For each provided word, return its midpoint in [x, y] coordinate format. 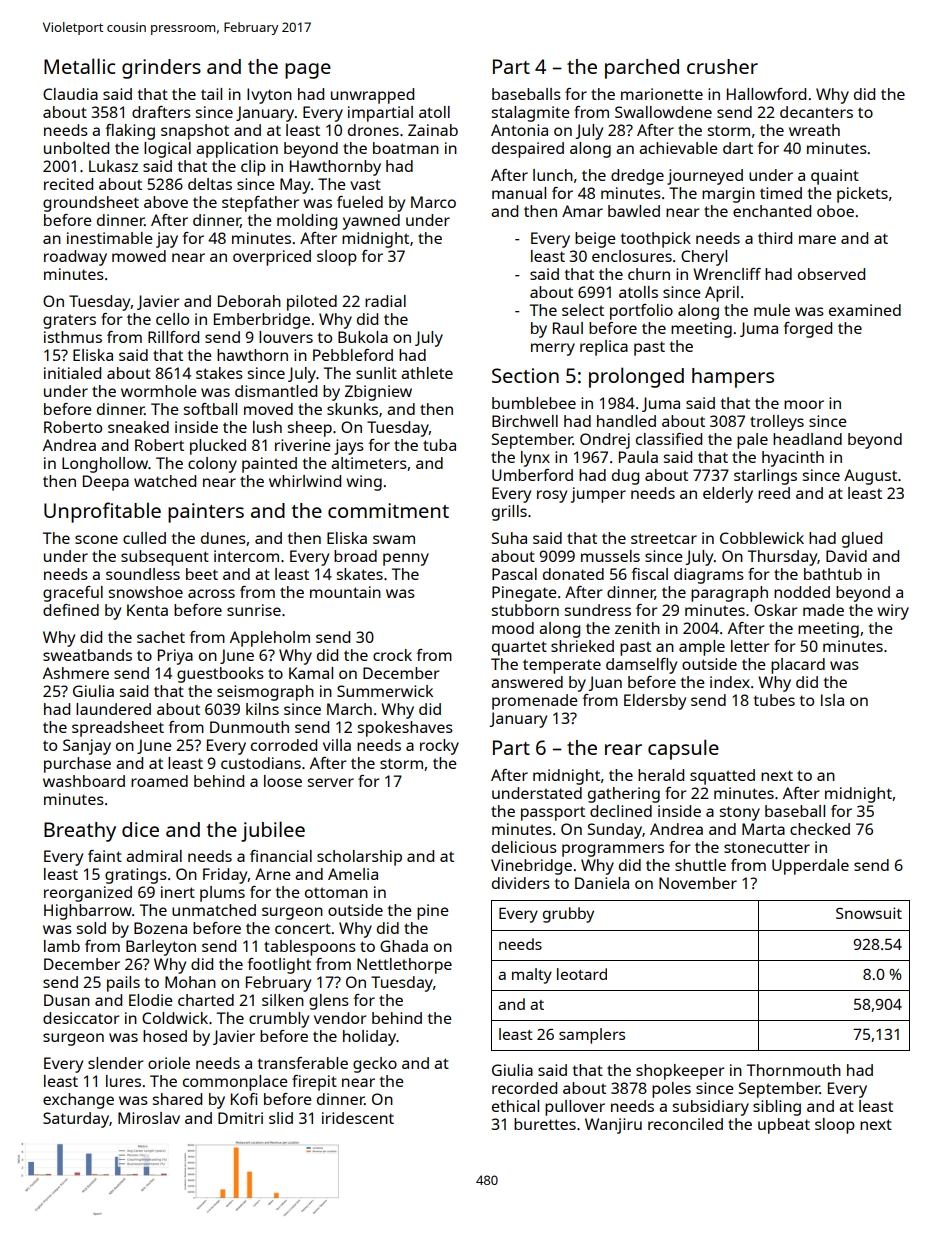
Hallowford [766, 94]
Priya [175, 657]
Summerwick [385, 691]
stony [740, 813]
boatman [406, 148]
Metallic [79, 66]
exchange [78, 1101]
